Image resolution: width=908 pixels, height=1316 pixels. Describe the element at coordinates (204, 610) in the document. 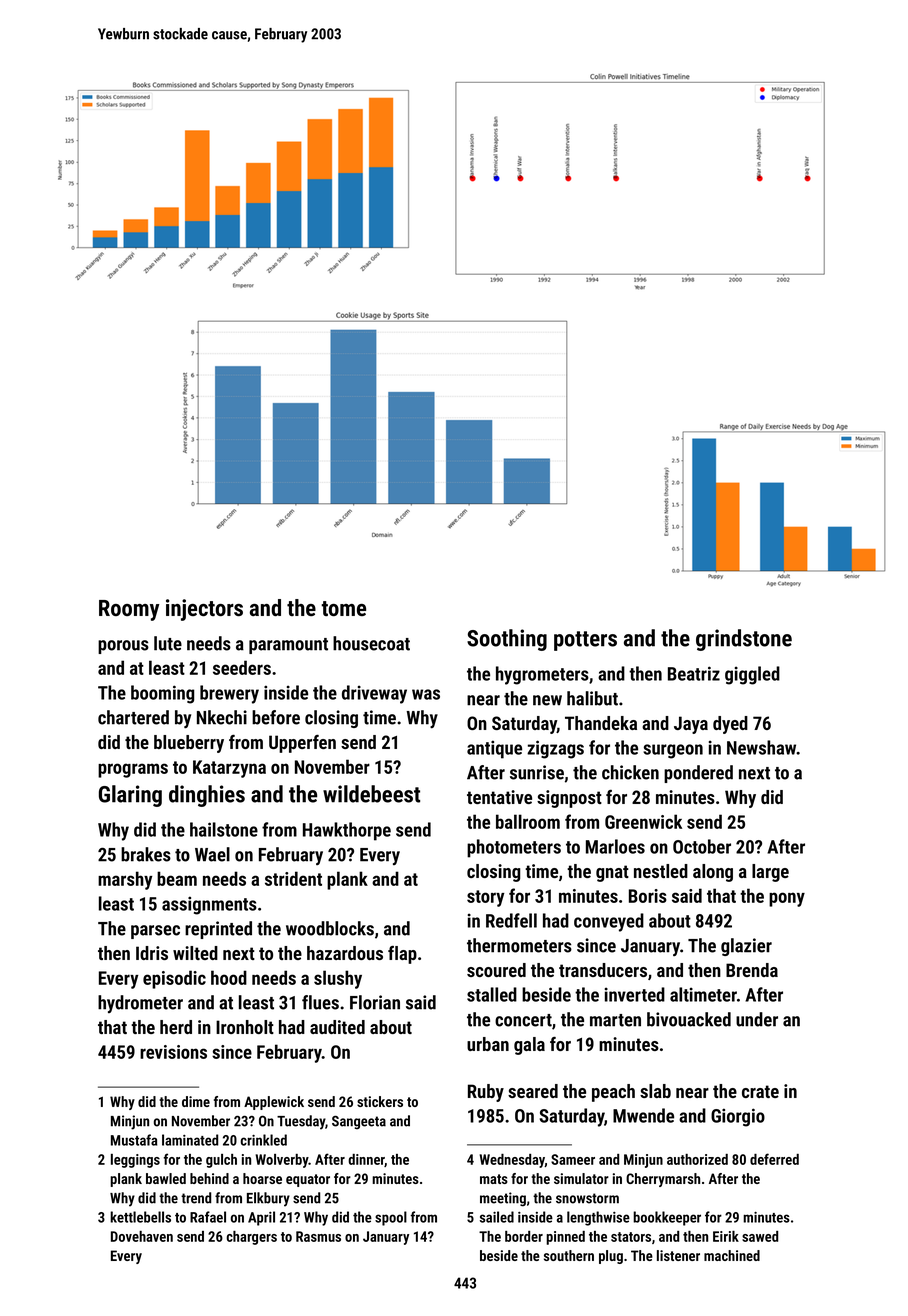

I see `injectors` at that location.
